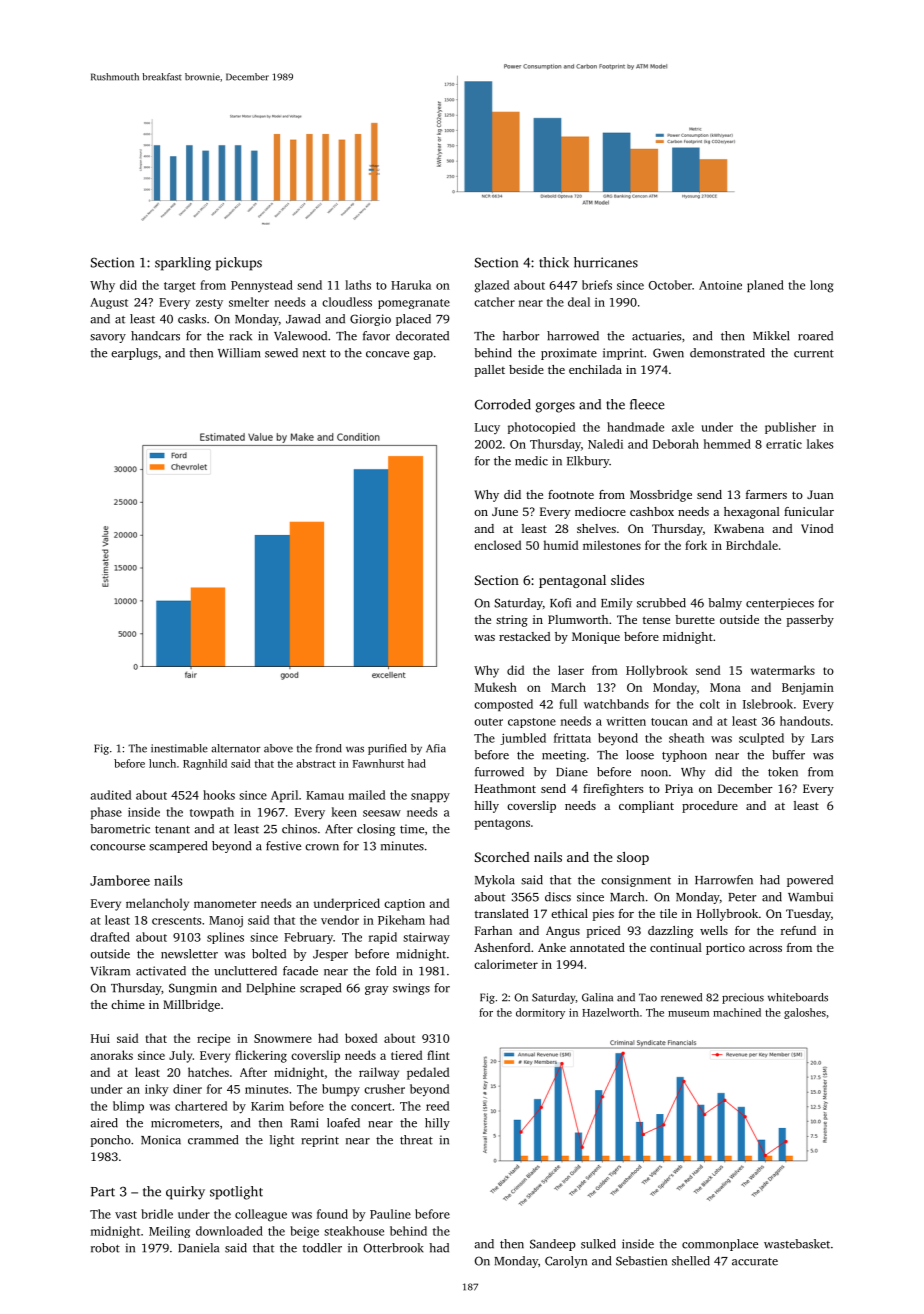 Image resolution: width=924 pixels, height=1314 pixels. I want to click on Mikkel, so click(771, 336).
